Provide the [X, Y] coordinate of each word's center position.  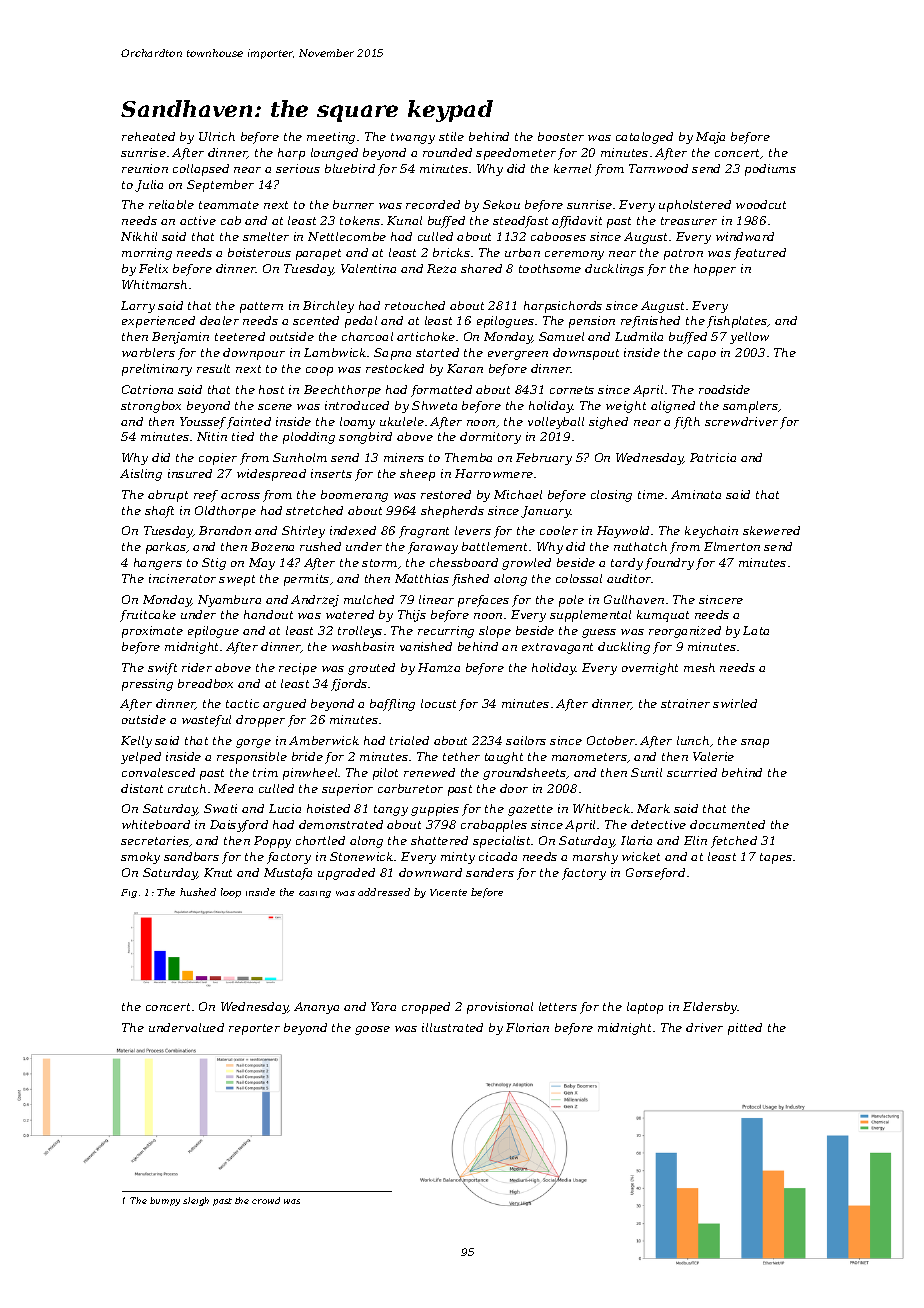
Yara [383, 1006]
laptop [645, 1008]
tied [243, 436]
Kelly [136, 742]
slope [495, 632]
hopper [715, 270]
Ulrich [217, 136]
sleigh [196, 1201]
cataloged [644, 138]
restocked [395, 368]
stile [451, 136]
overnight [650, 669]
